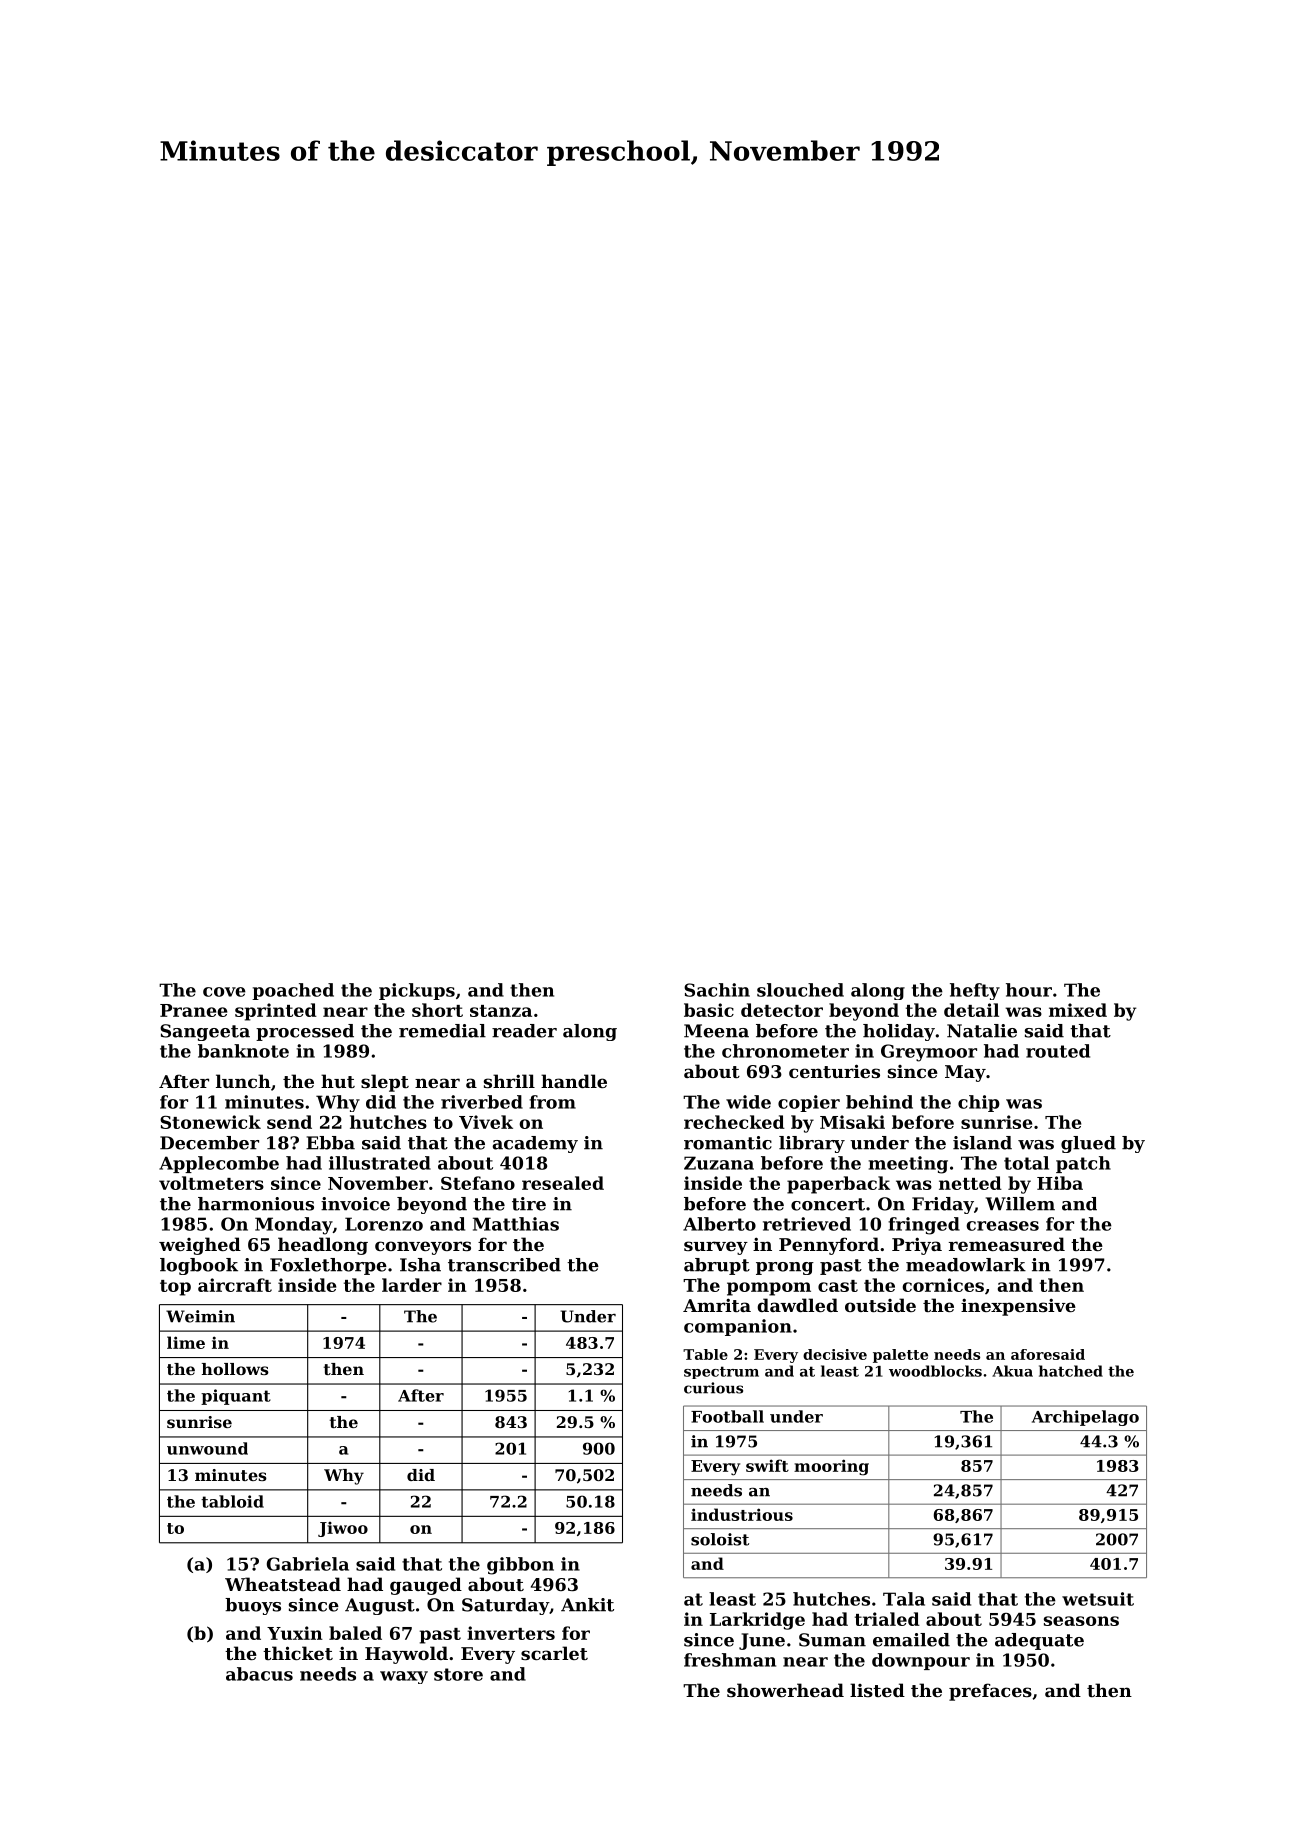 Image resolution: width=1306 pixels, height=1847 pixels. I want to click on aircraft, so click(235, 1285).
